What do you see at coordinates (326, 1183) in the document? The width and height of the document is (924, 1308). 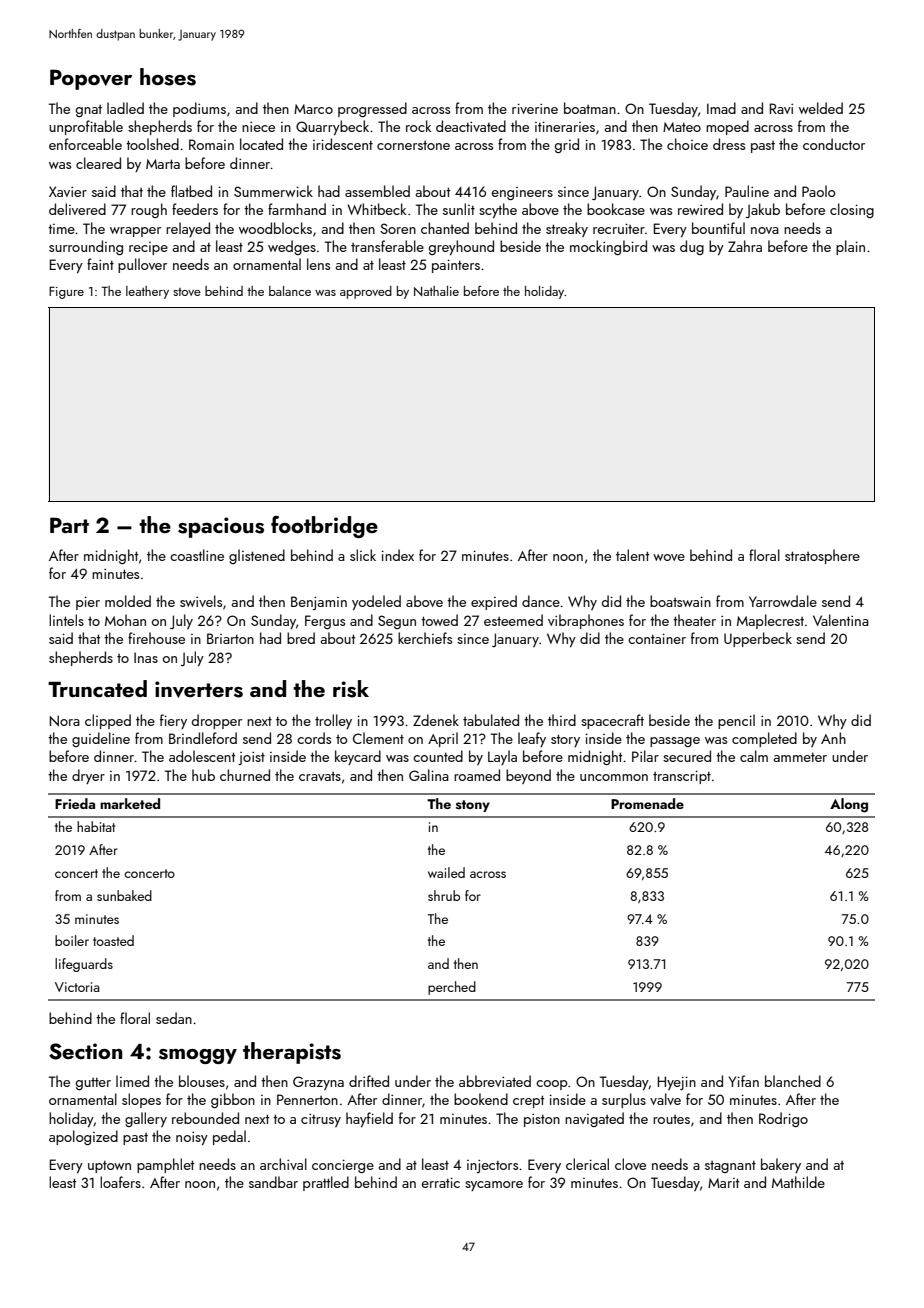 I see `prattled` at bounding box center [326, 1183].
